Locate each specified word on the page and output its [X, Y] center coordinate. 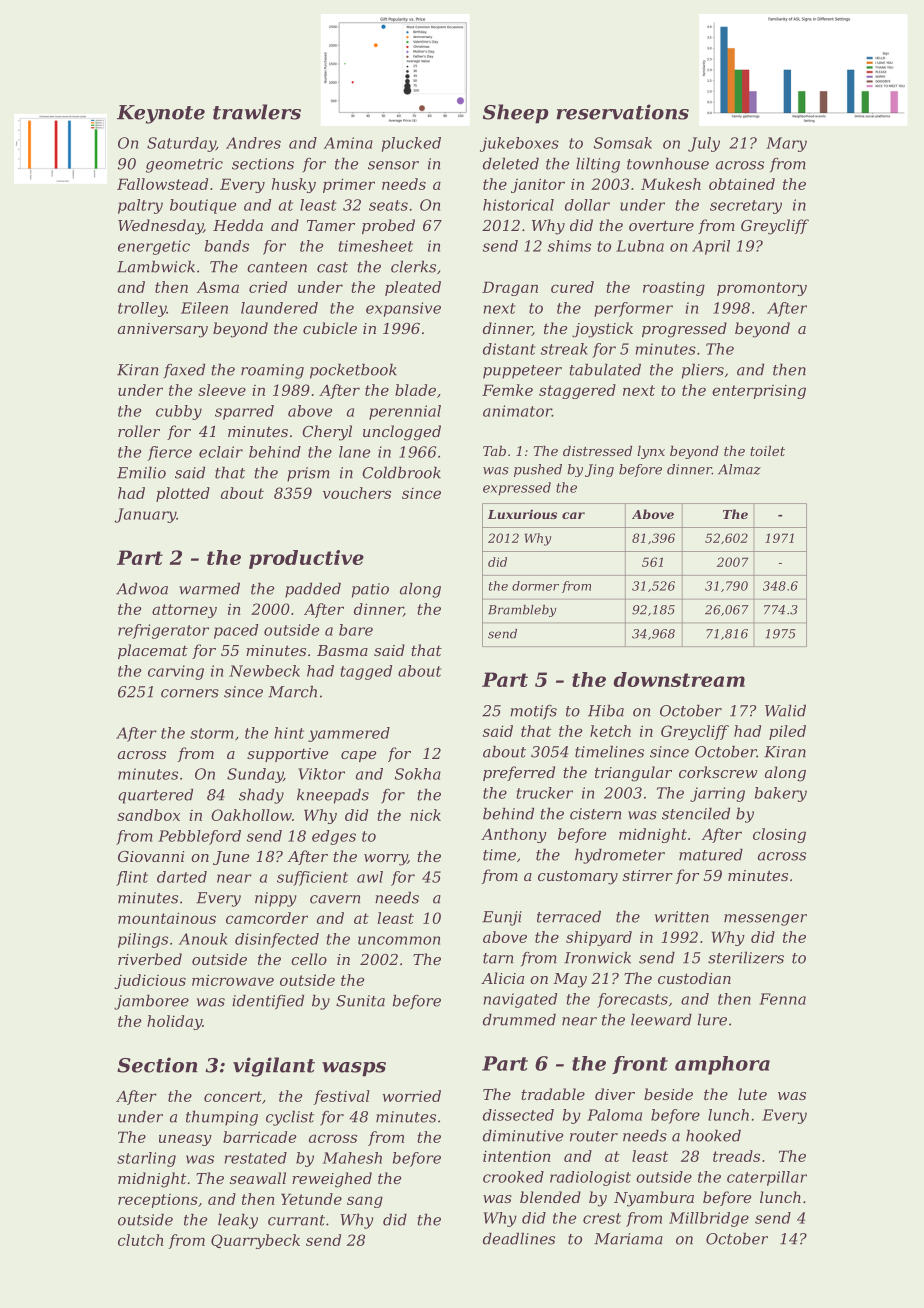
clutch [140, 1240]
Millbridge [709, 1219]
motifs [533, 712]
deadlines [519, 1238]
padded [313, 590]
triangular [633, 774]
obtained [742, 184]
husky [294, 185]
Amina [348, 143]
